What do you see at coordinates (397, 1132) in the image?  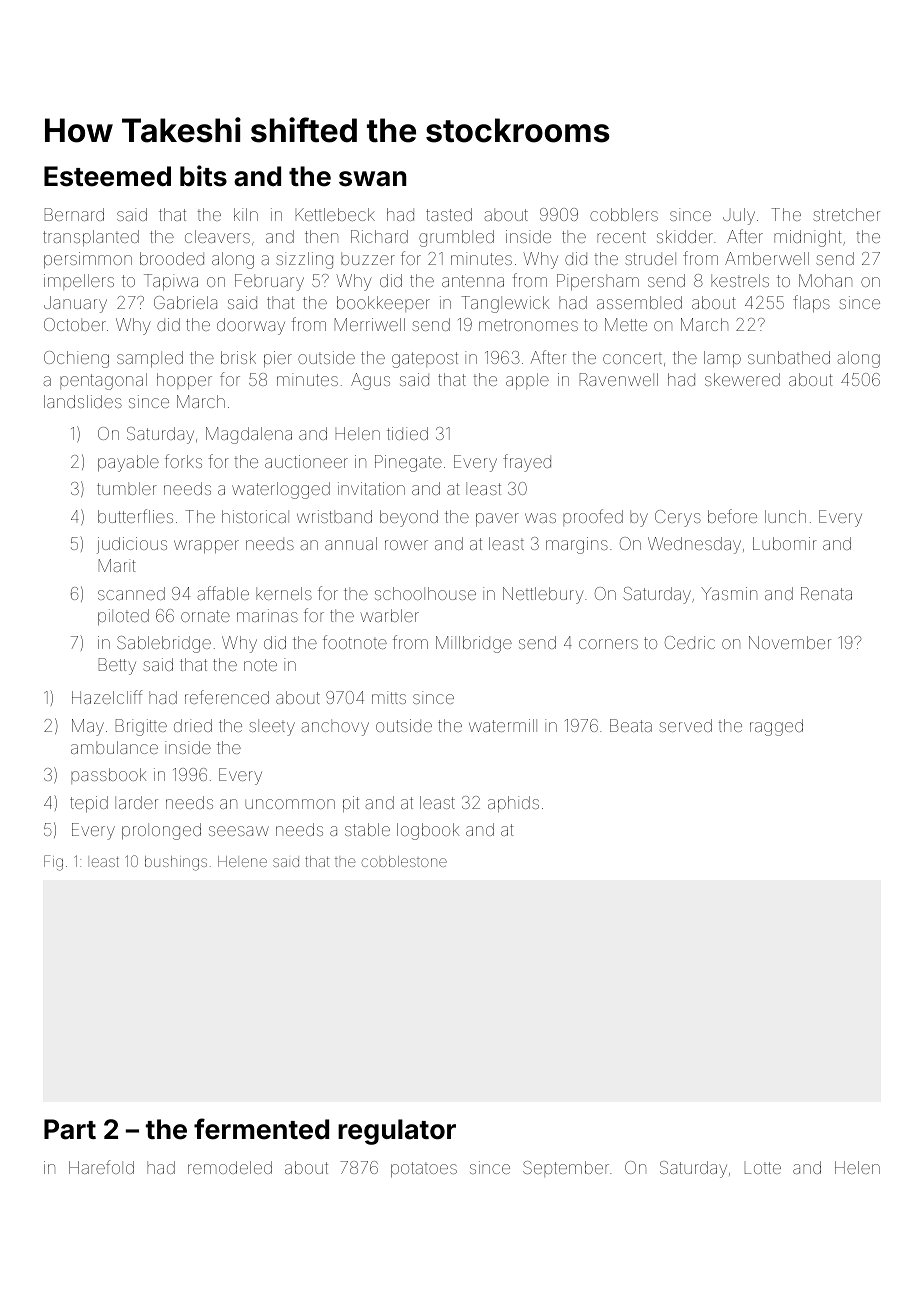 I see `regulator` at bounding box center [397, 1132].
